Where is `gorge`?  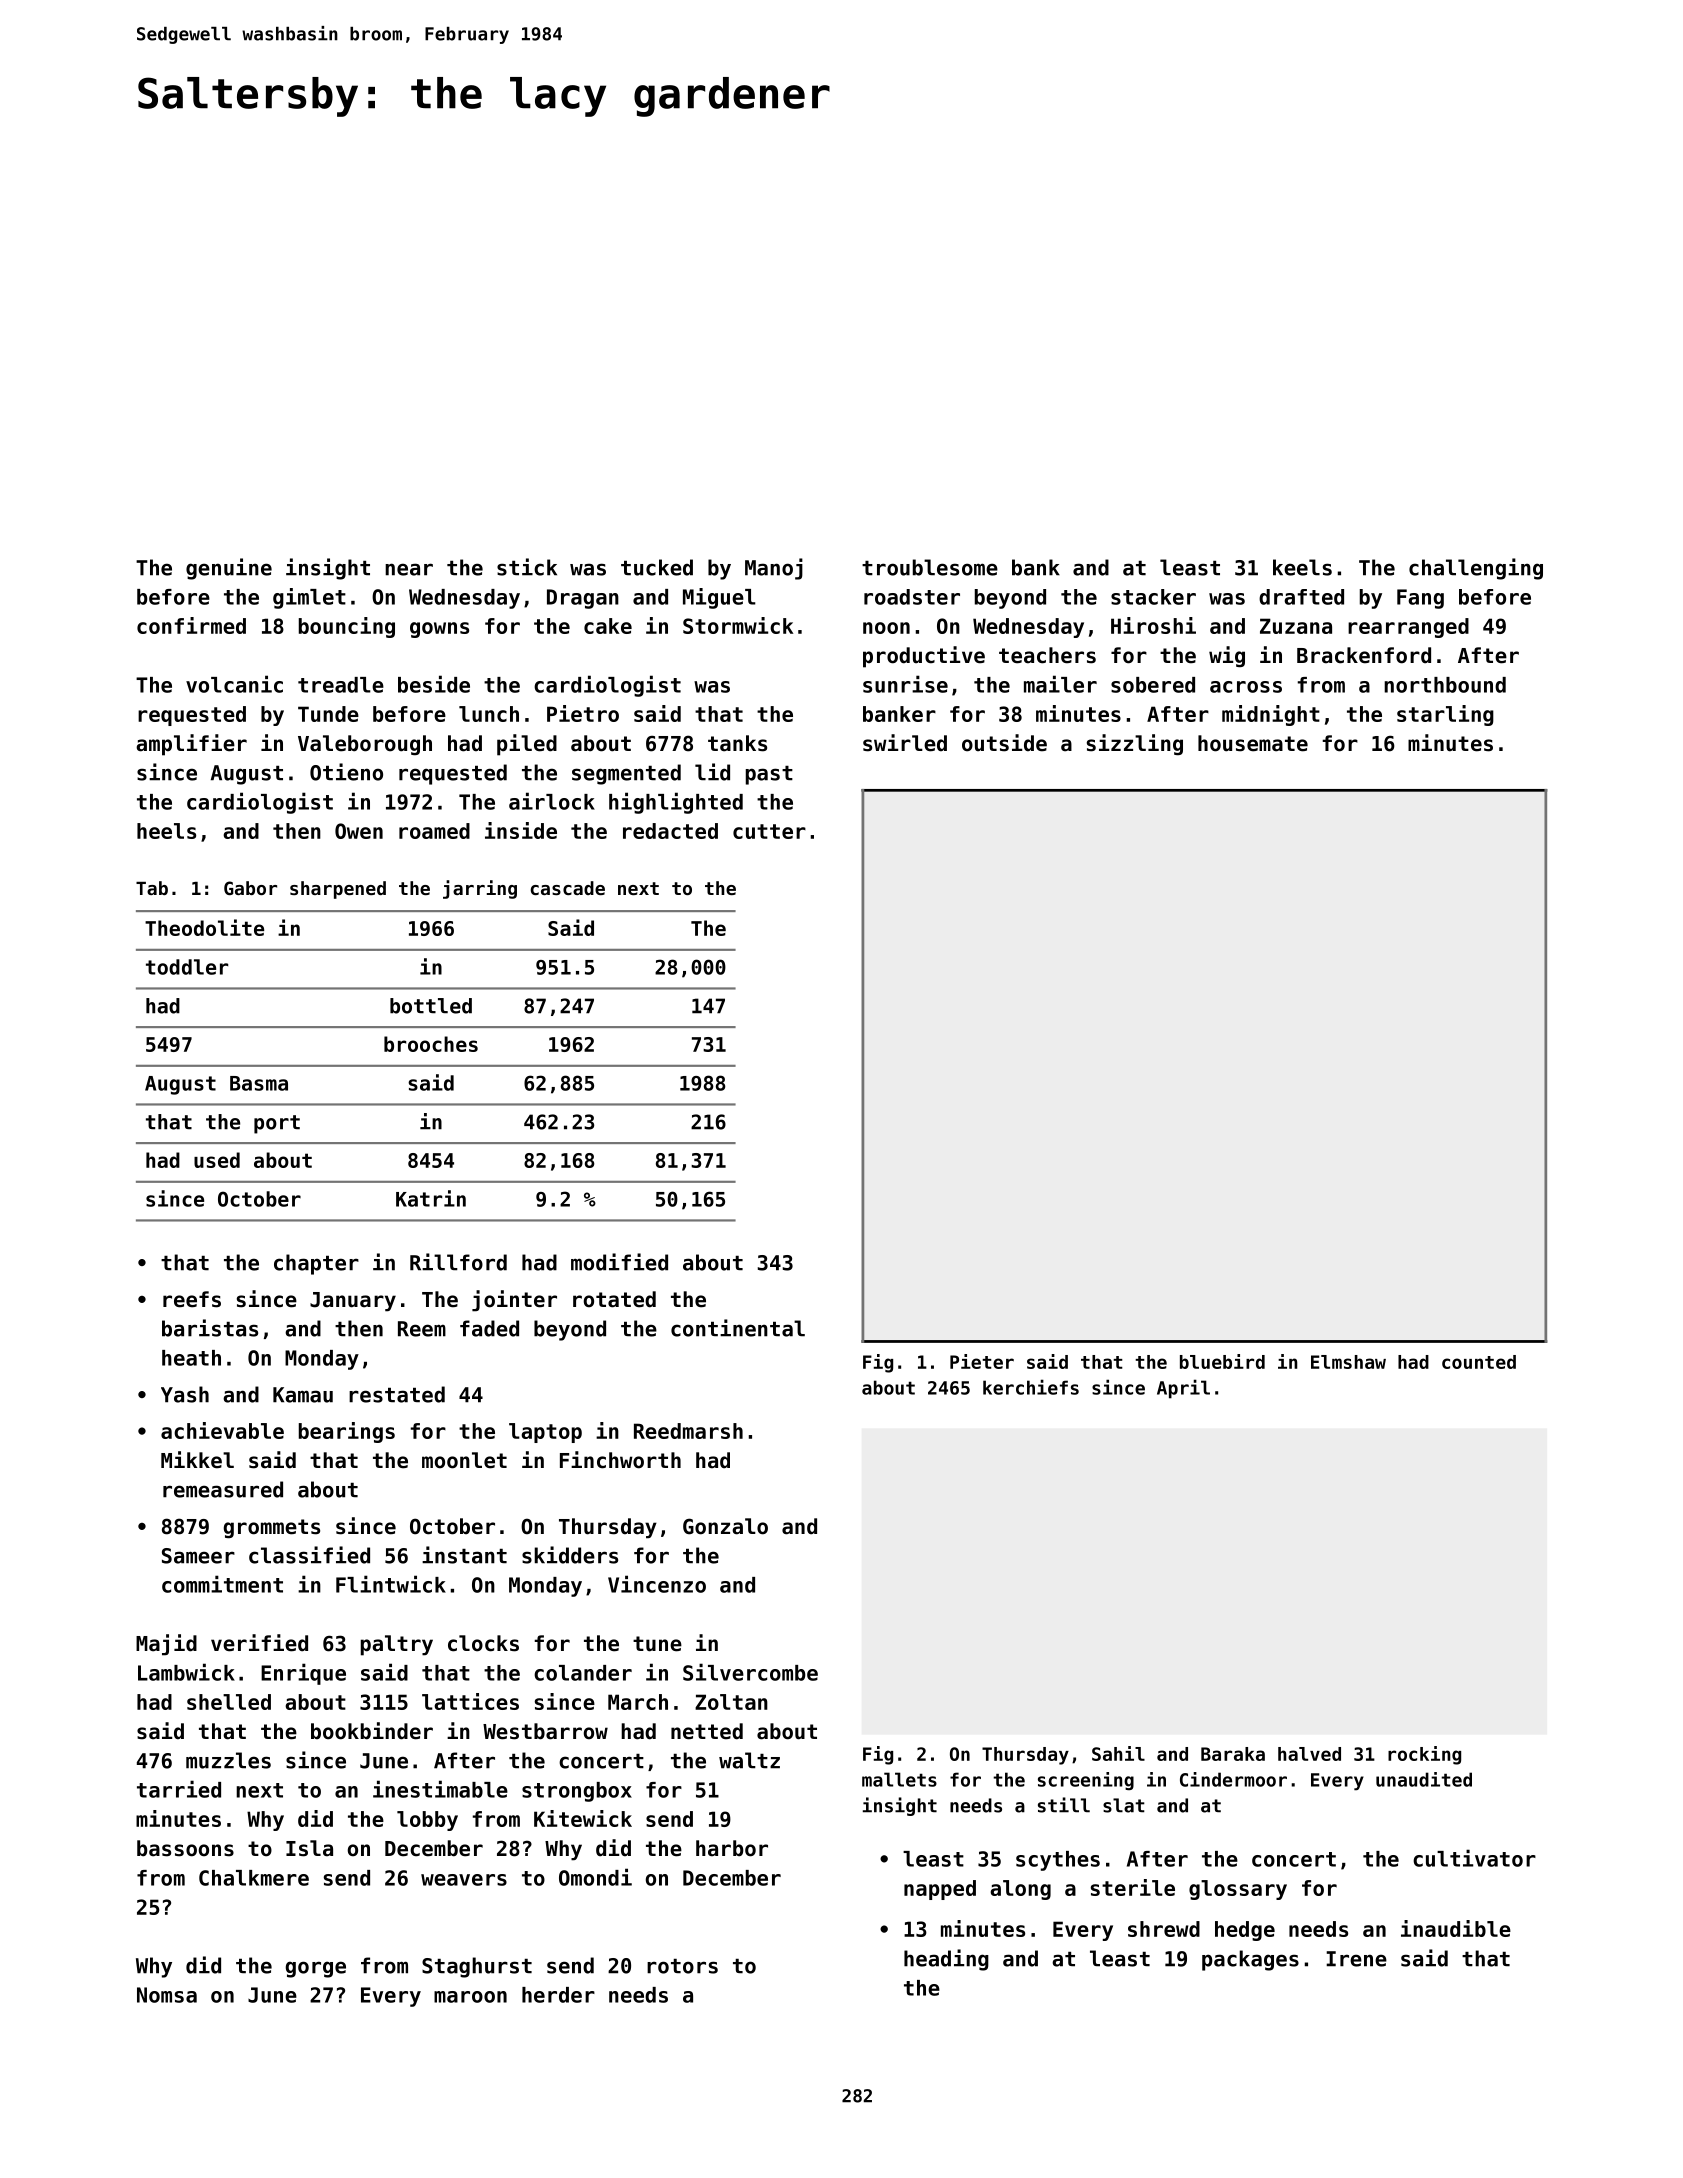
gorge is located at coordinates (315, 1969).
